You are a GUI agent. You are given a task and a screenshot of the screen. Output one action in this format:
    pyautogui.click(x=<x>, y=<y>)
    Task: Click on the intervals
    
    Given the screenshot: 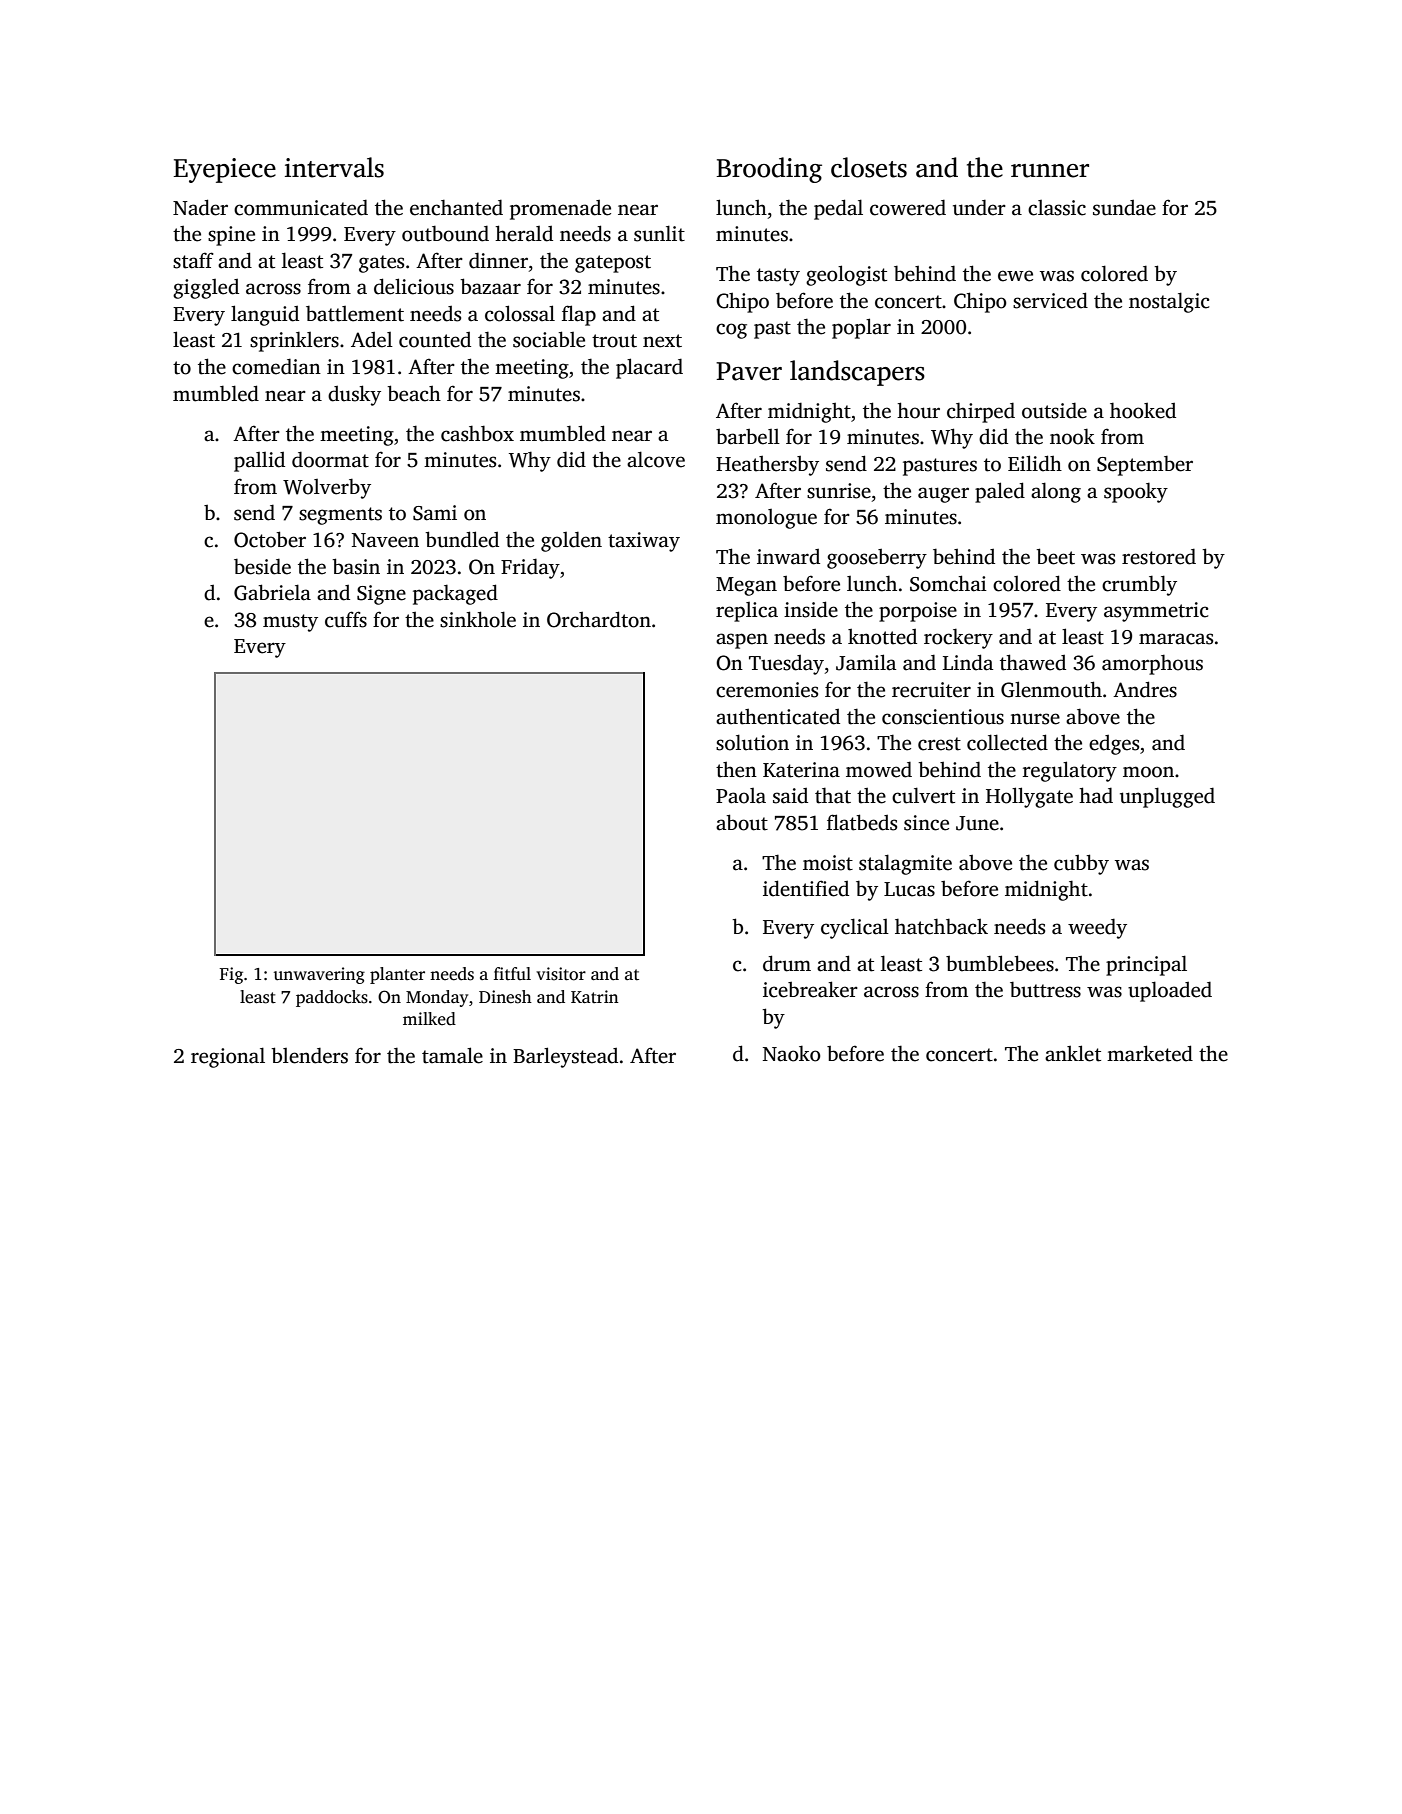 What is the action you would take?
    pyautogui.click(x=334, y=167)
